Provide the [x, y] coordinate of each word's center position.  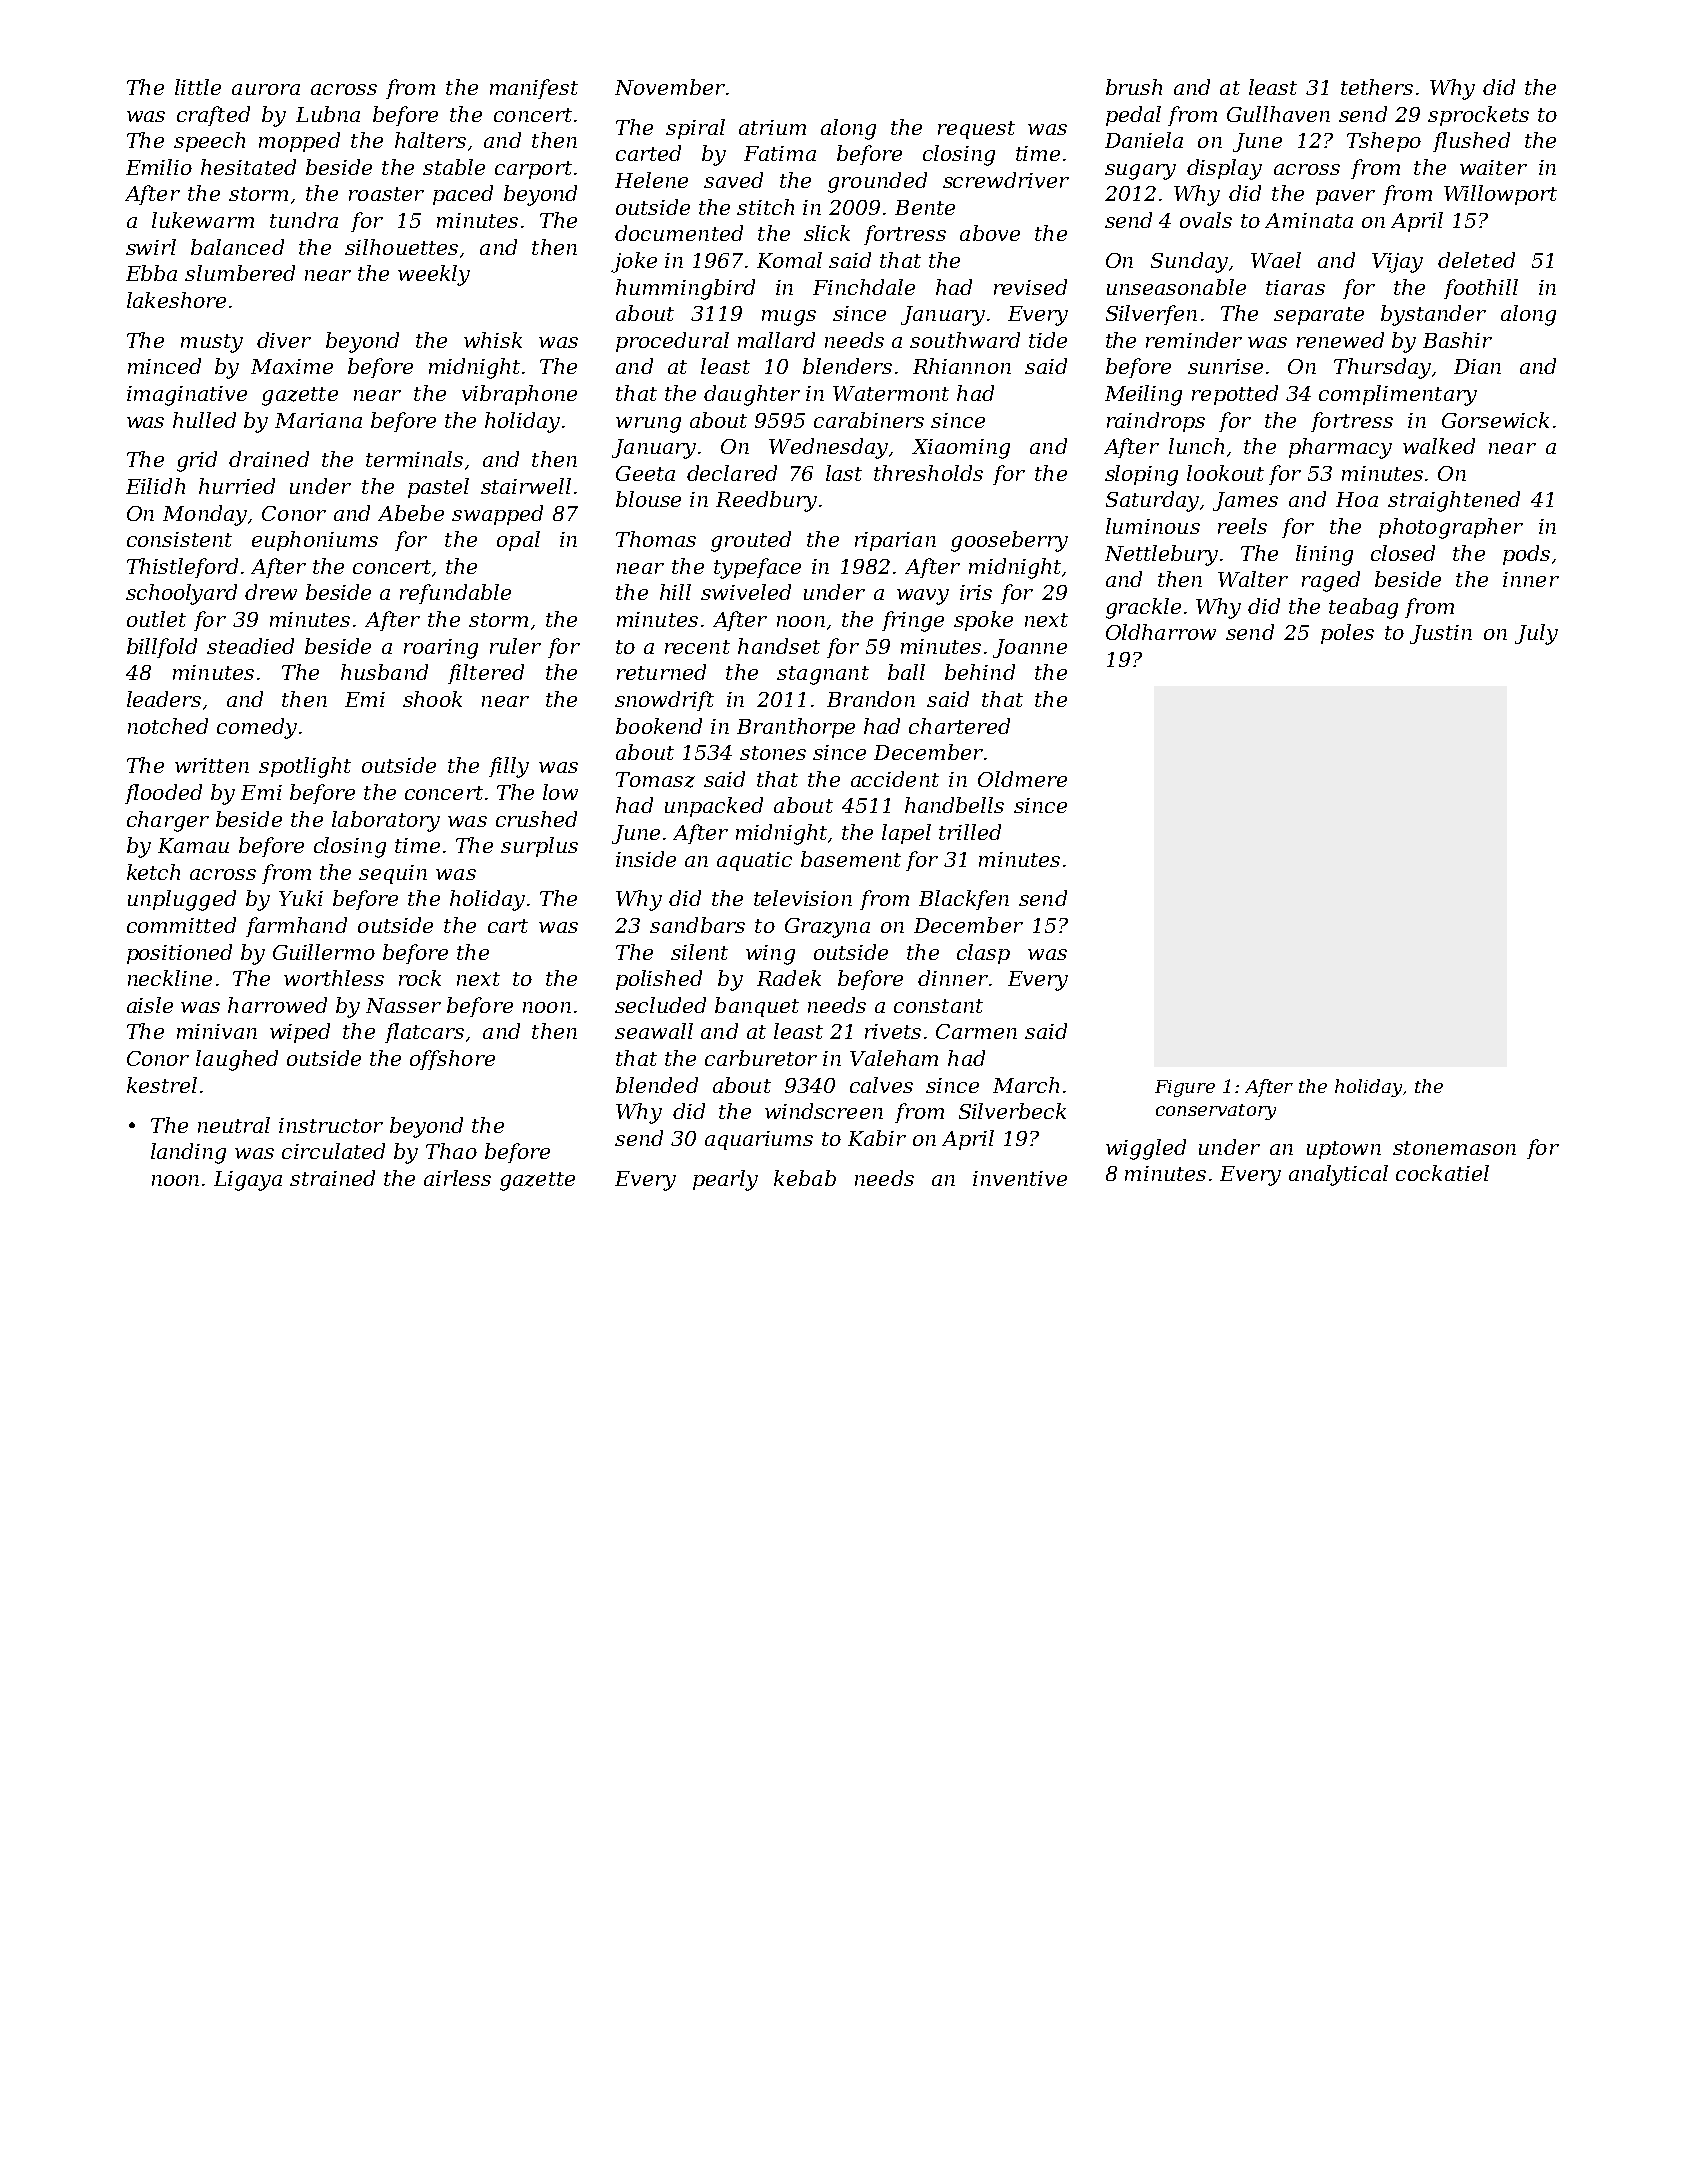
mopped [299, 142]
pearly [725, 1180]
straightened [1454, 501]
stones [773, 753]
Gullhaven [1278, 114]
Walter [1253, 579]
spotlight [305, 767]
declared [732, 473]
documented [679, 233]
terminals [414, 459]
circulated [333, 1151]
